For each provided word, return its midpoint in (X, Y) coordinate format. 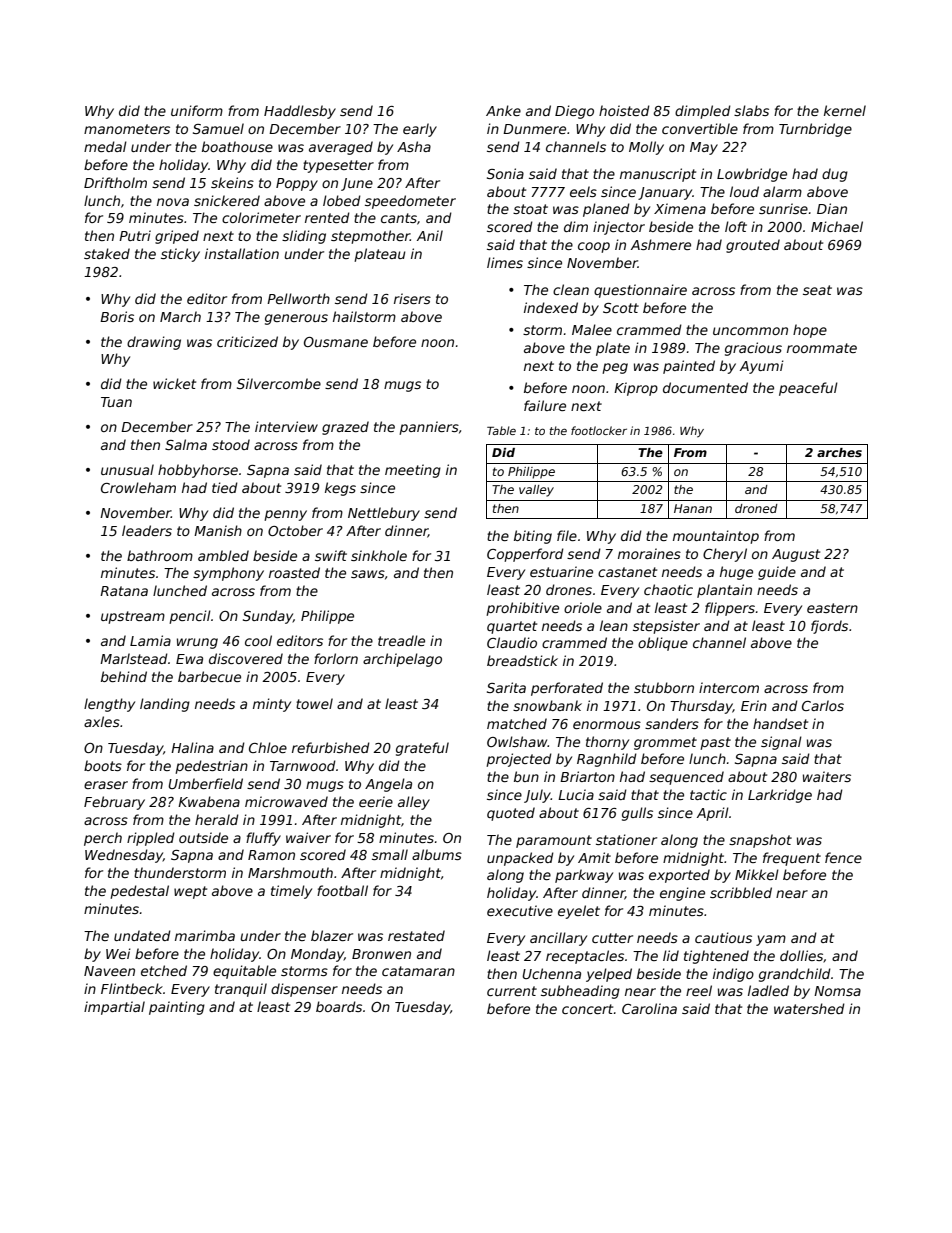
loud (744, 191)
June (357, 184)
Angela (388, 785)
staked (107, 253)
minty (272, 705)
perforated (567, 689)
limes (505, 262)
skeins (232, 182)
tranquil (241, 990)
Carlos (823, 705)
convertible (700, 128)
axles (102, 721)
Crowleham (138, 487)
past (715, 743)
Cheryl (725, 555)
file (567, 535)
